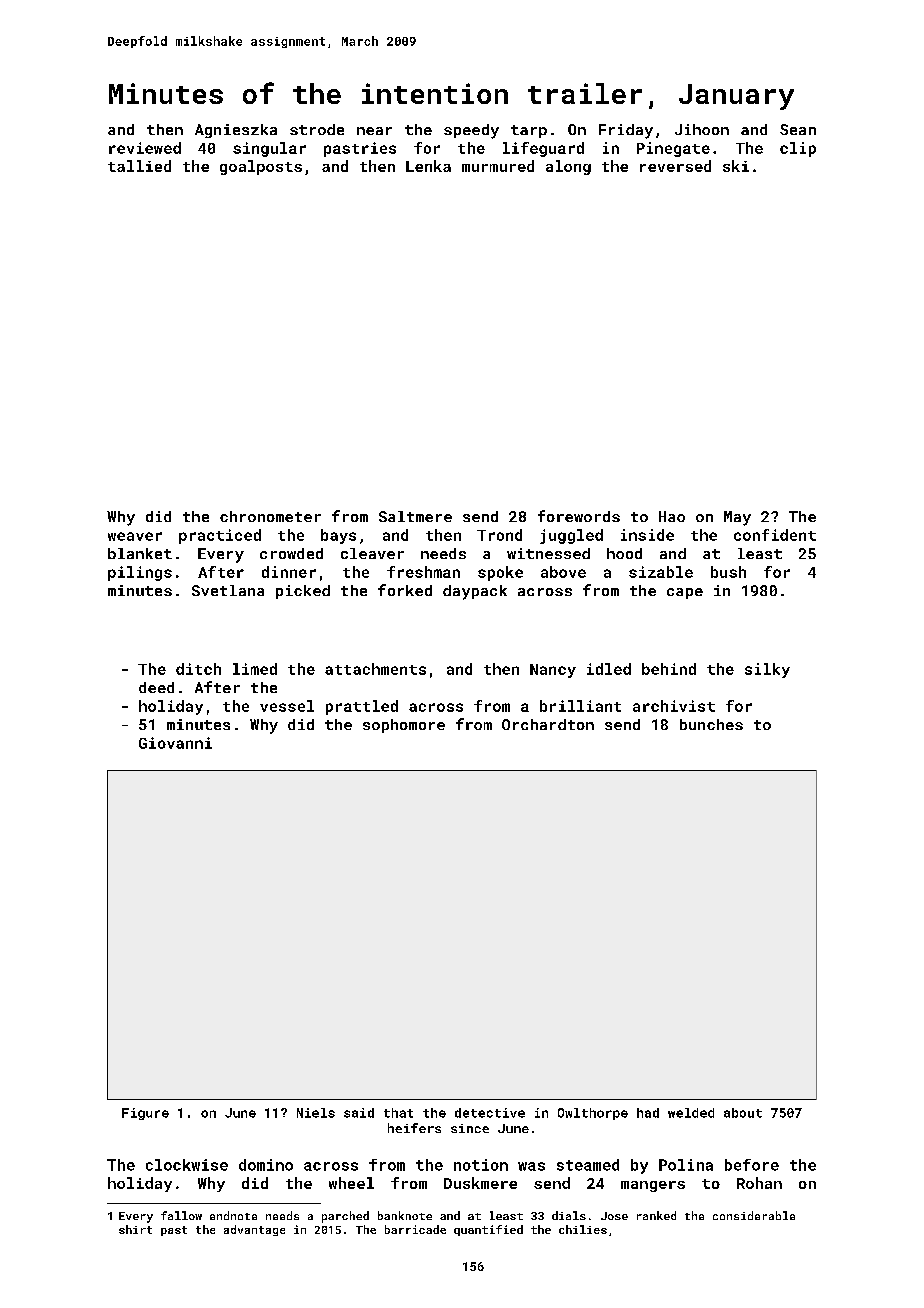 This screenshot has height=1308, width=924. What do you see at coordinates (375, 669) in the screenshot?
I see `attachments` at bounding box center [375, 669].
